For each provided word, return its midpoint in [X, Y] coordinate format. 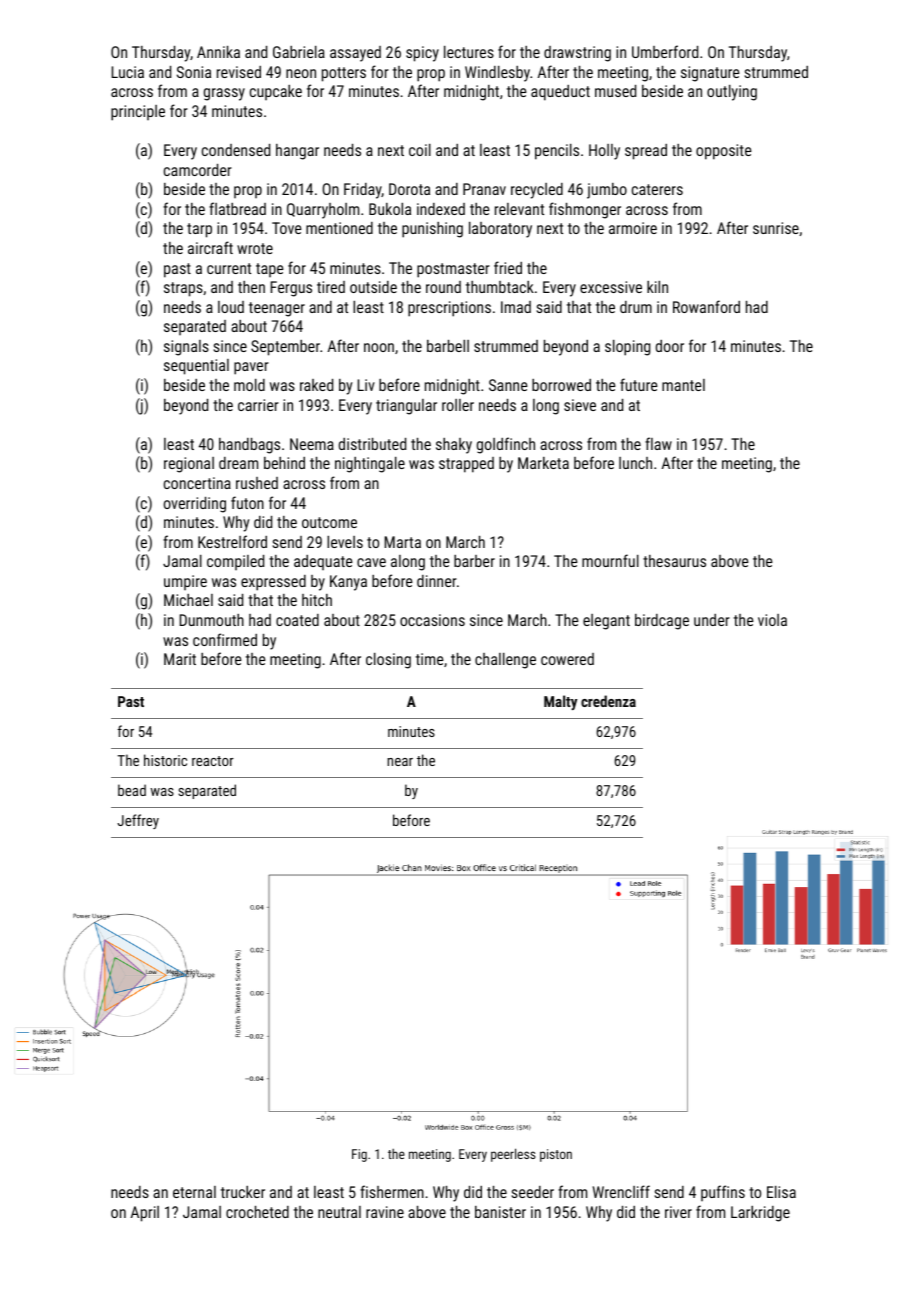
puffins [723, 1193]
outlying [732, 93]
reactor [213, 761]
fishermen [392, 1191]
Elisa [781, 1192]
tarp [199, 230]
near [400, 762]
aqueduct [560, 93]
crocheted [257, 1212]
